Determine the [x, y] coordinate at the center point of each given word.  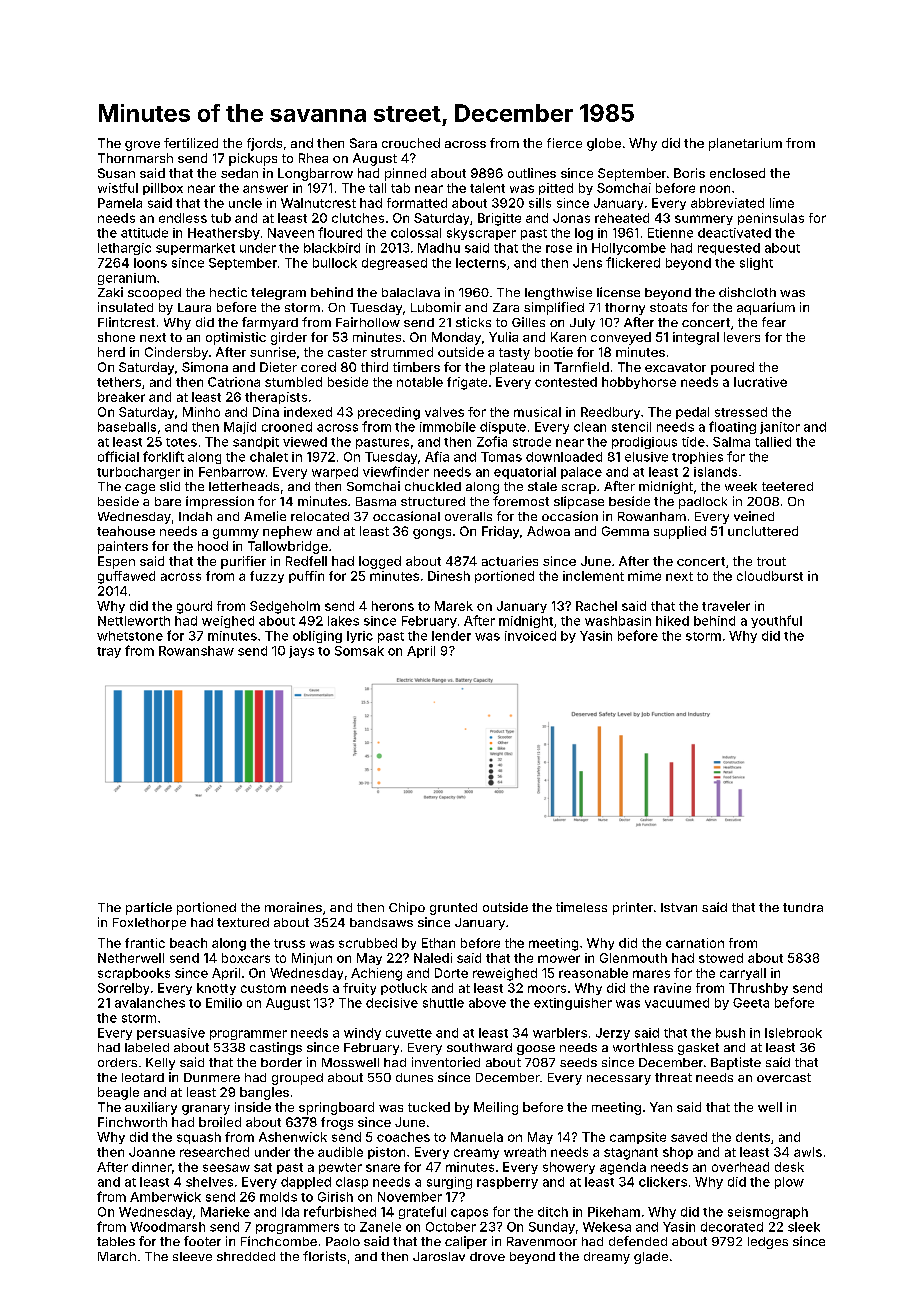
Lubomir [436, 307]
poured [732, 368]
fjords [264, 144]
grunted [453, 909]
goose [536, 1050]
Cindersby [176, 353]
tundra [803, 907]
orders [117, 1062]
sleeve [192, 1256]
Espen [116, 562]
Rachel [596, 606]
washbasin [618, 621]
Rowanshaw [196, 651]
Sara [363, 143]
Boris [689, 173]
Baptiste [736, 1063]
